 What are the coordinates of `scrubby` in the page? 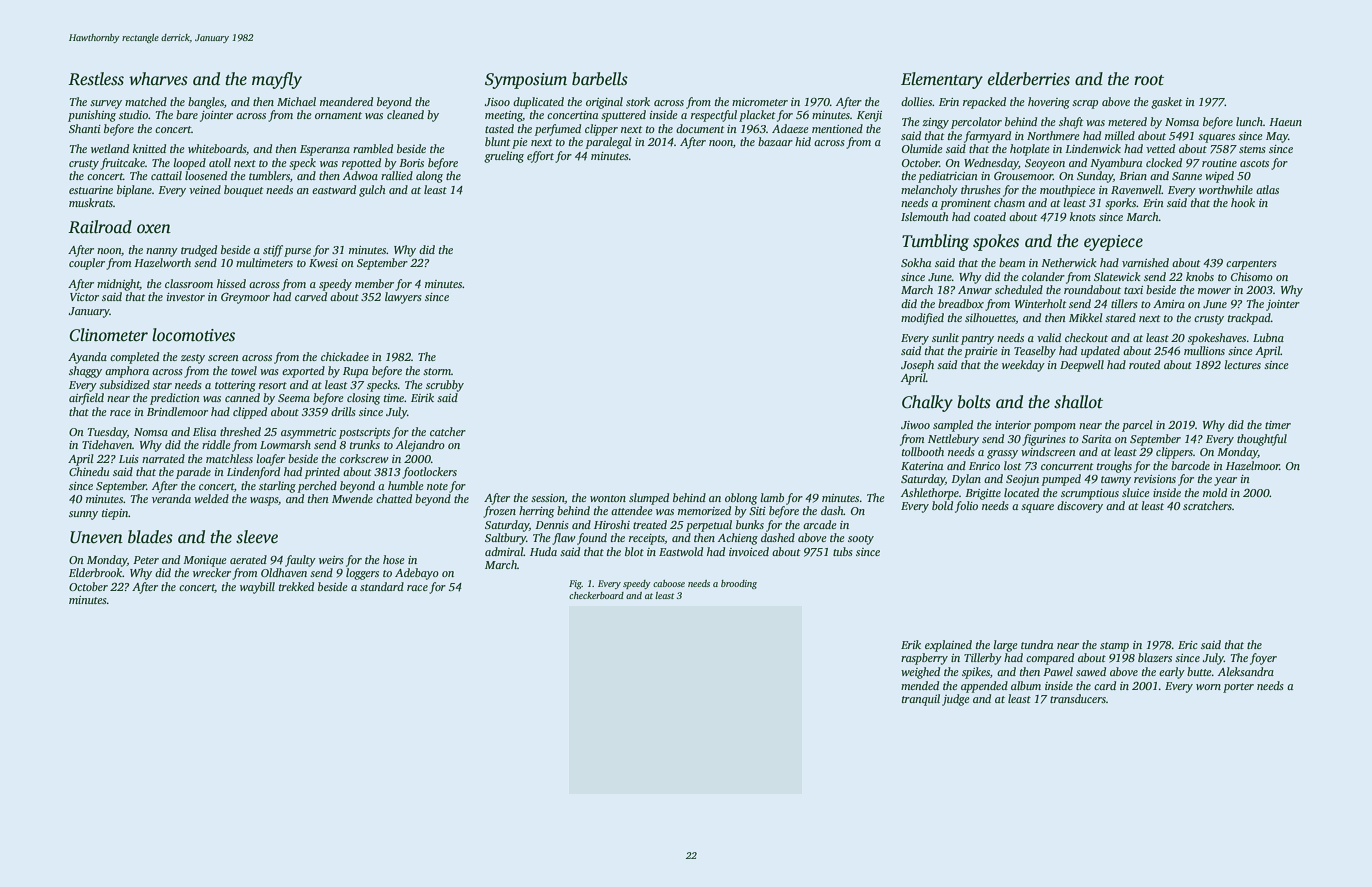 It's located at (445, 386).
